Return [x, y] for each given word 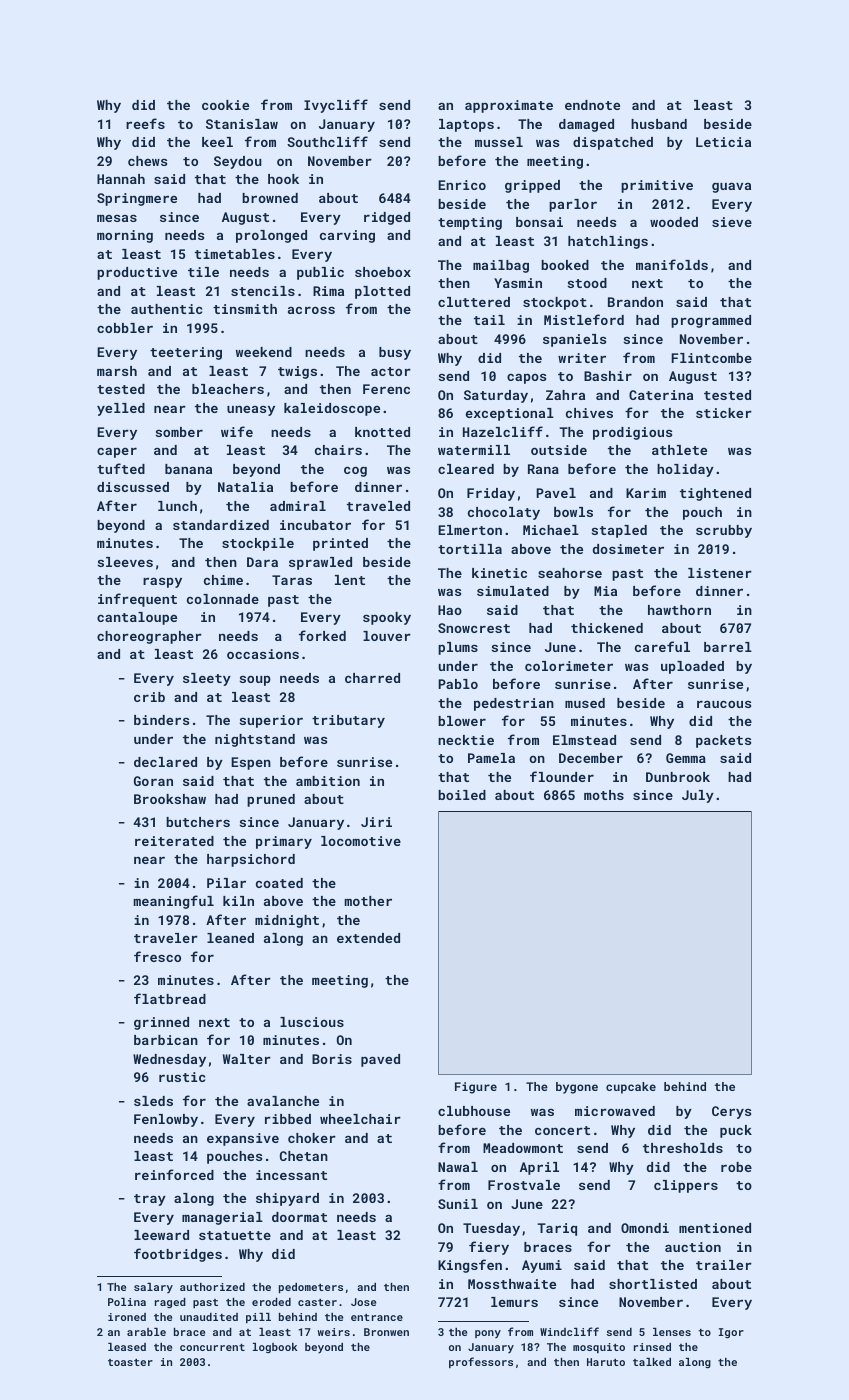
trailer [724, 1265]
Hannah [121, 179]
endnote [592, 105]
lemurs [514, 1302]
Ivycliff [336, 106]
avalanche [283, 1101]
